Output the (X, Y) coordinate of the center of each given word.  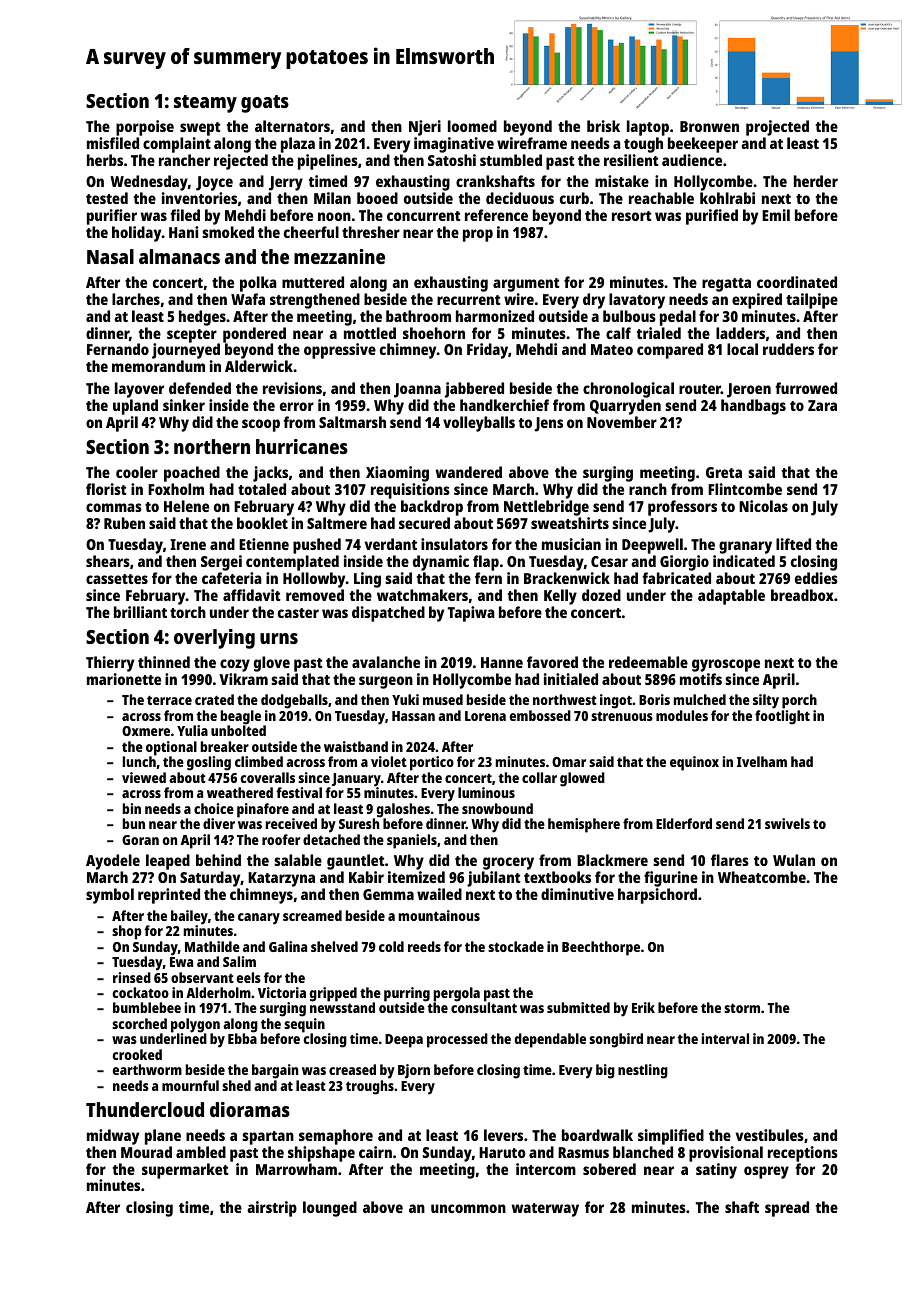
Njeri (425, 128)
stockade (516, 946)
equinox (694, 763)
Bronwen (709, 126)
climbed (259, 761)
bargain (275, 1071)
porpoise (145, 128)
